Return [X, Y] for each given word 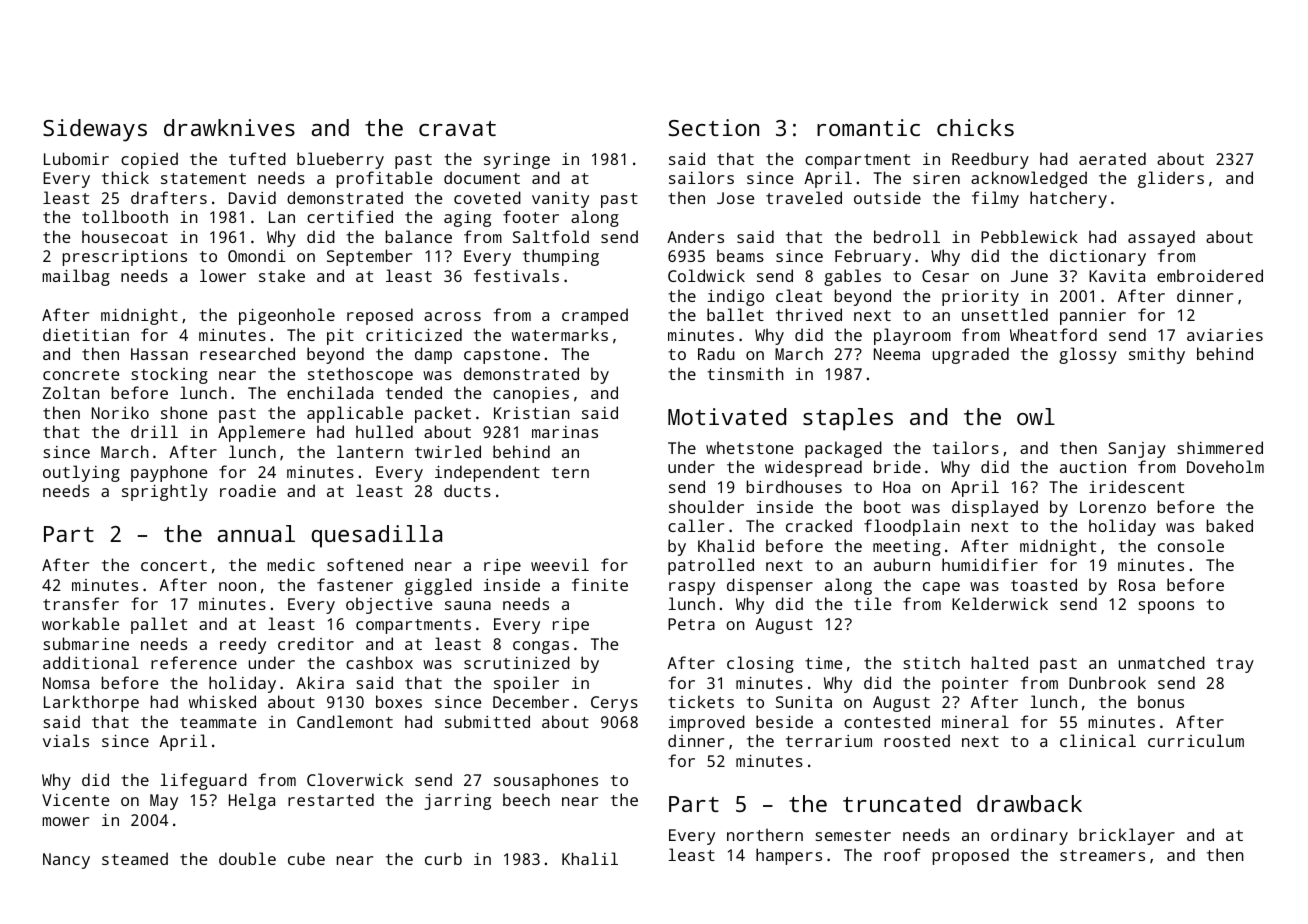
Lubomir [76, 158]
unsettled [1005, 314]
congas [541, 647]
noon [237, 586]
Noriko [120, 412]
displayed [995, 508]
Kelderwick [1000, 603]
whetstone [749, 447]
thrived [809, 314]
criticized [414, 334]
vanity [560, 200]
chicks [975, 127]
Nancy [66, 861]
